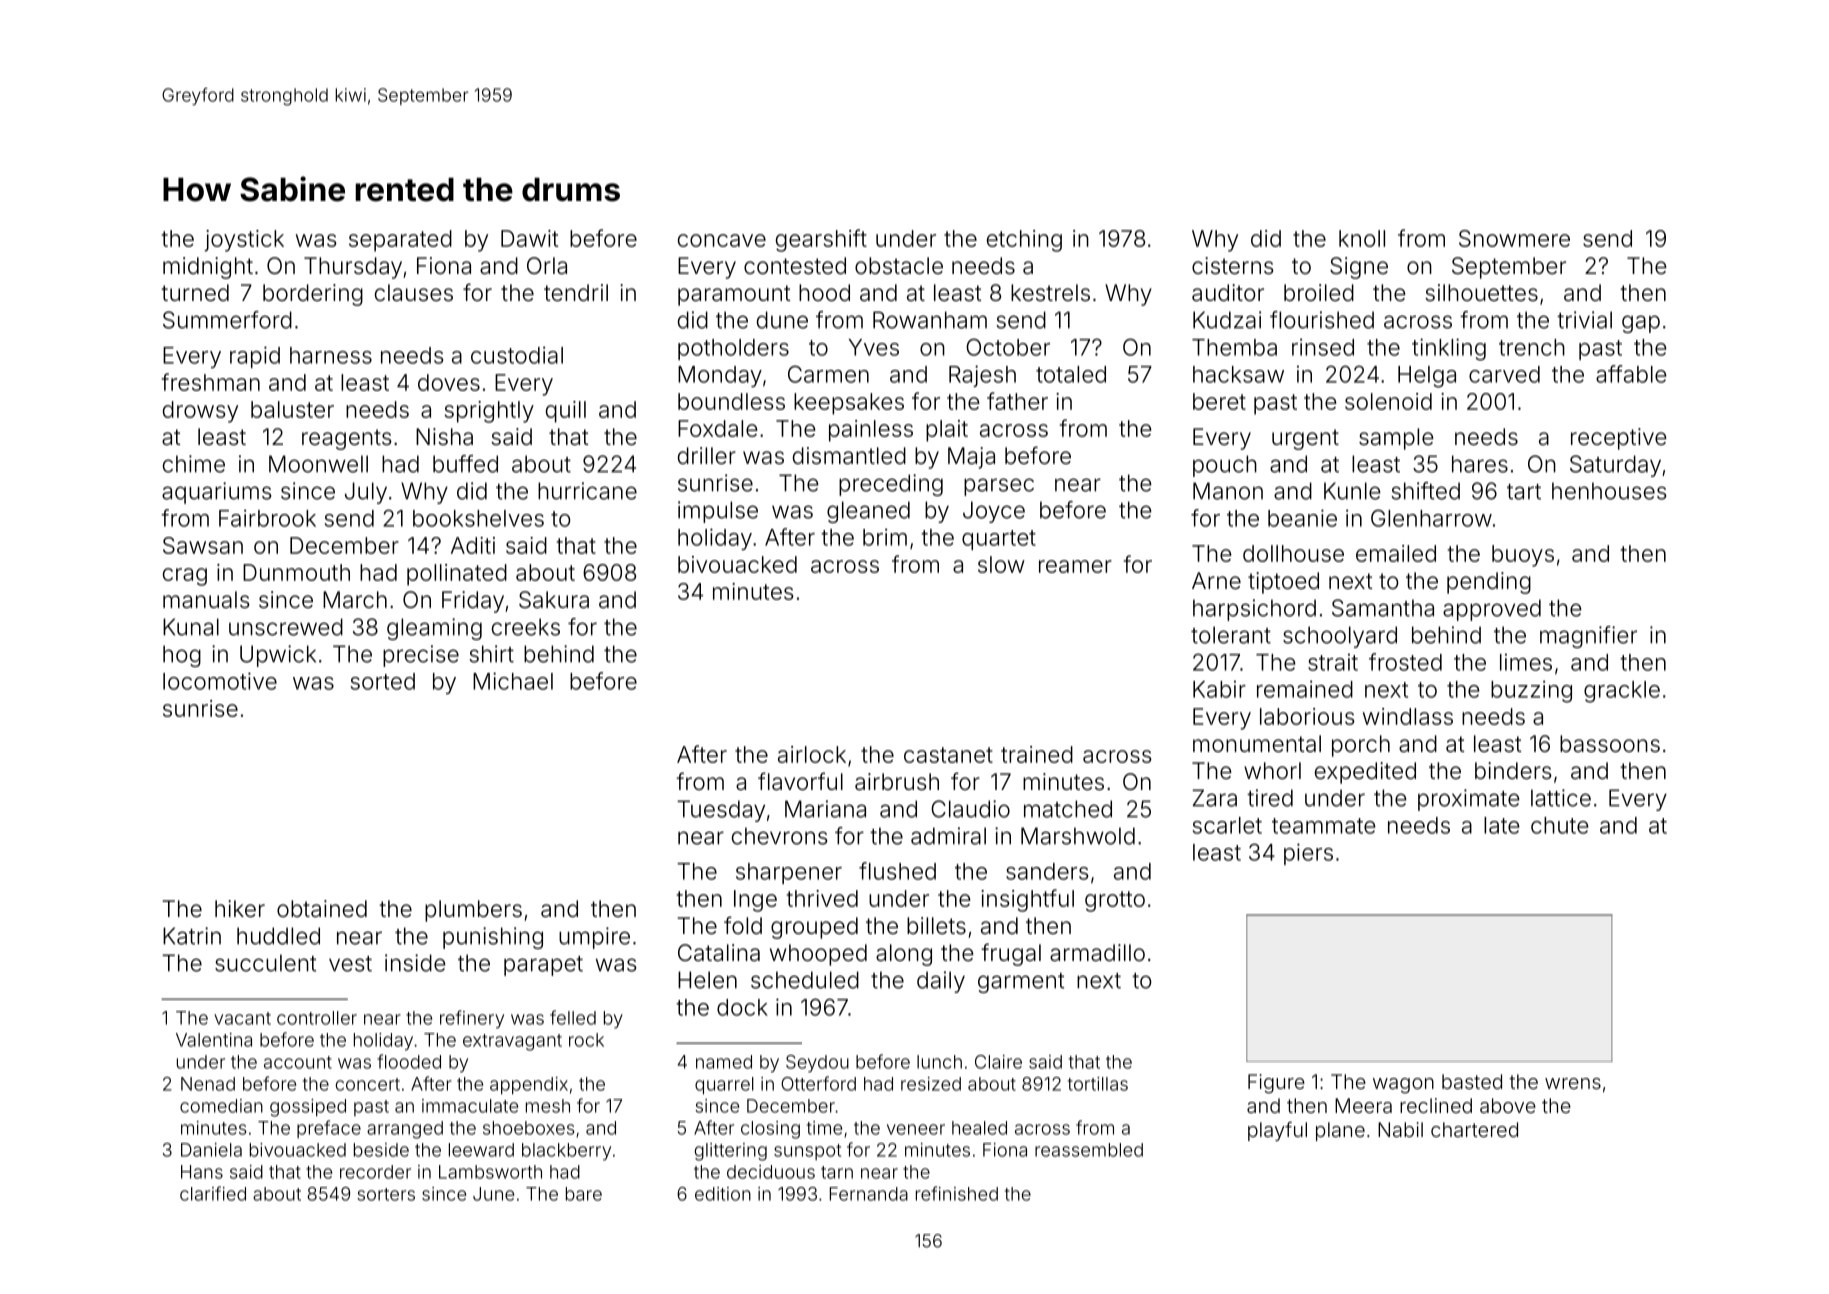  Describe the element at coordinates (805, 980) in the screenshot. I see `scheduled` at that location.
